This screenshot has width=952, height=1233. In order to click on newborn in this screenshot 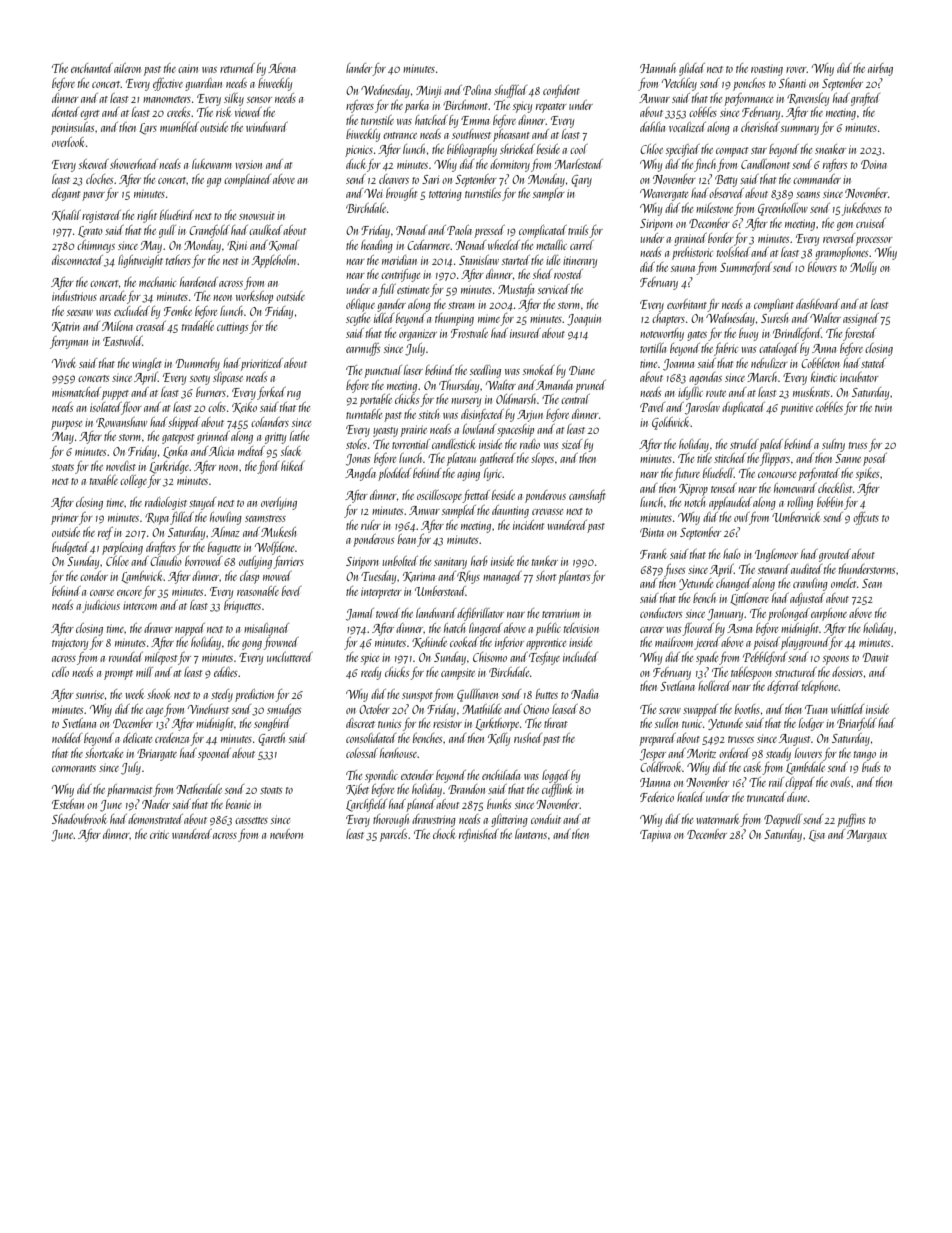, I will do `click(286, 834)`.
